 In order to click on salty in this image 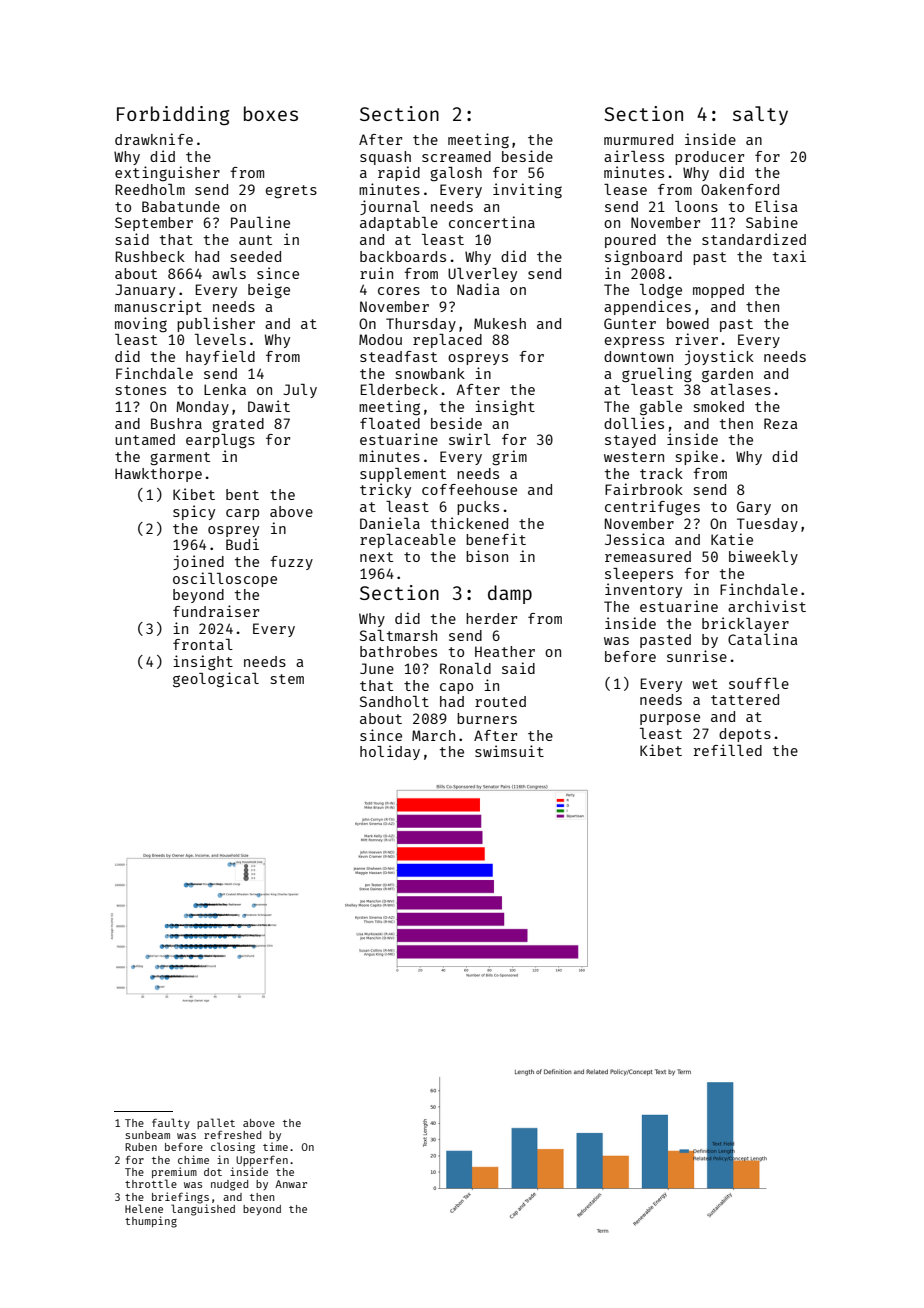, I will do `click(760, 115)`.
